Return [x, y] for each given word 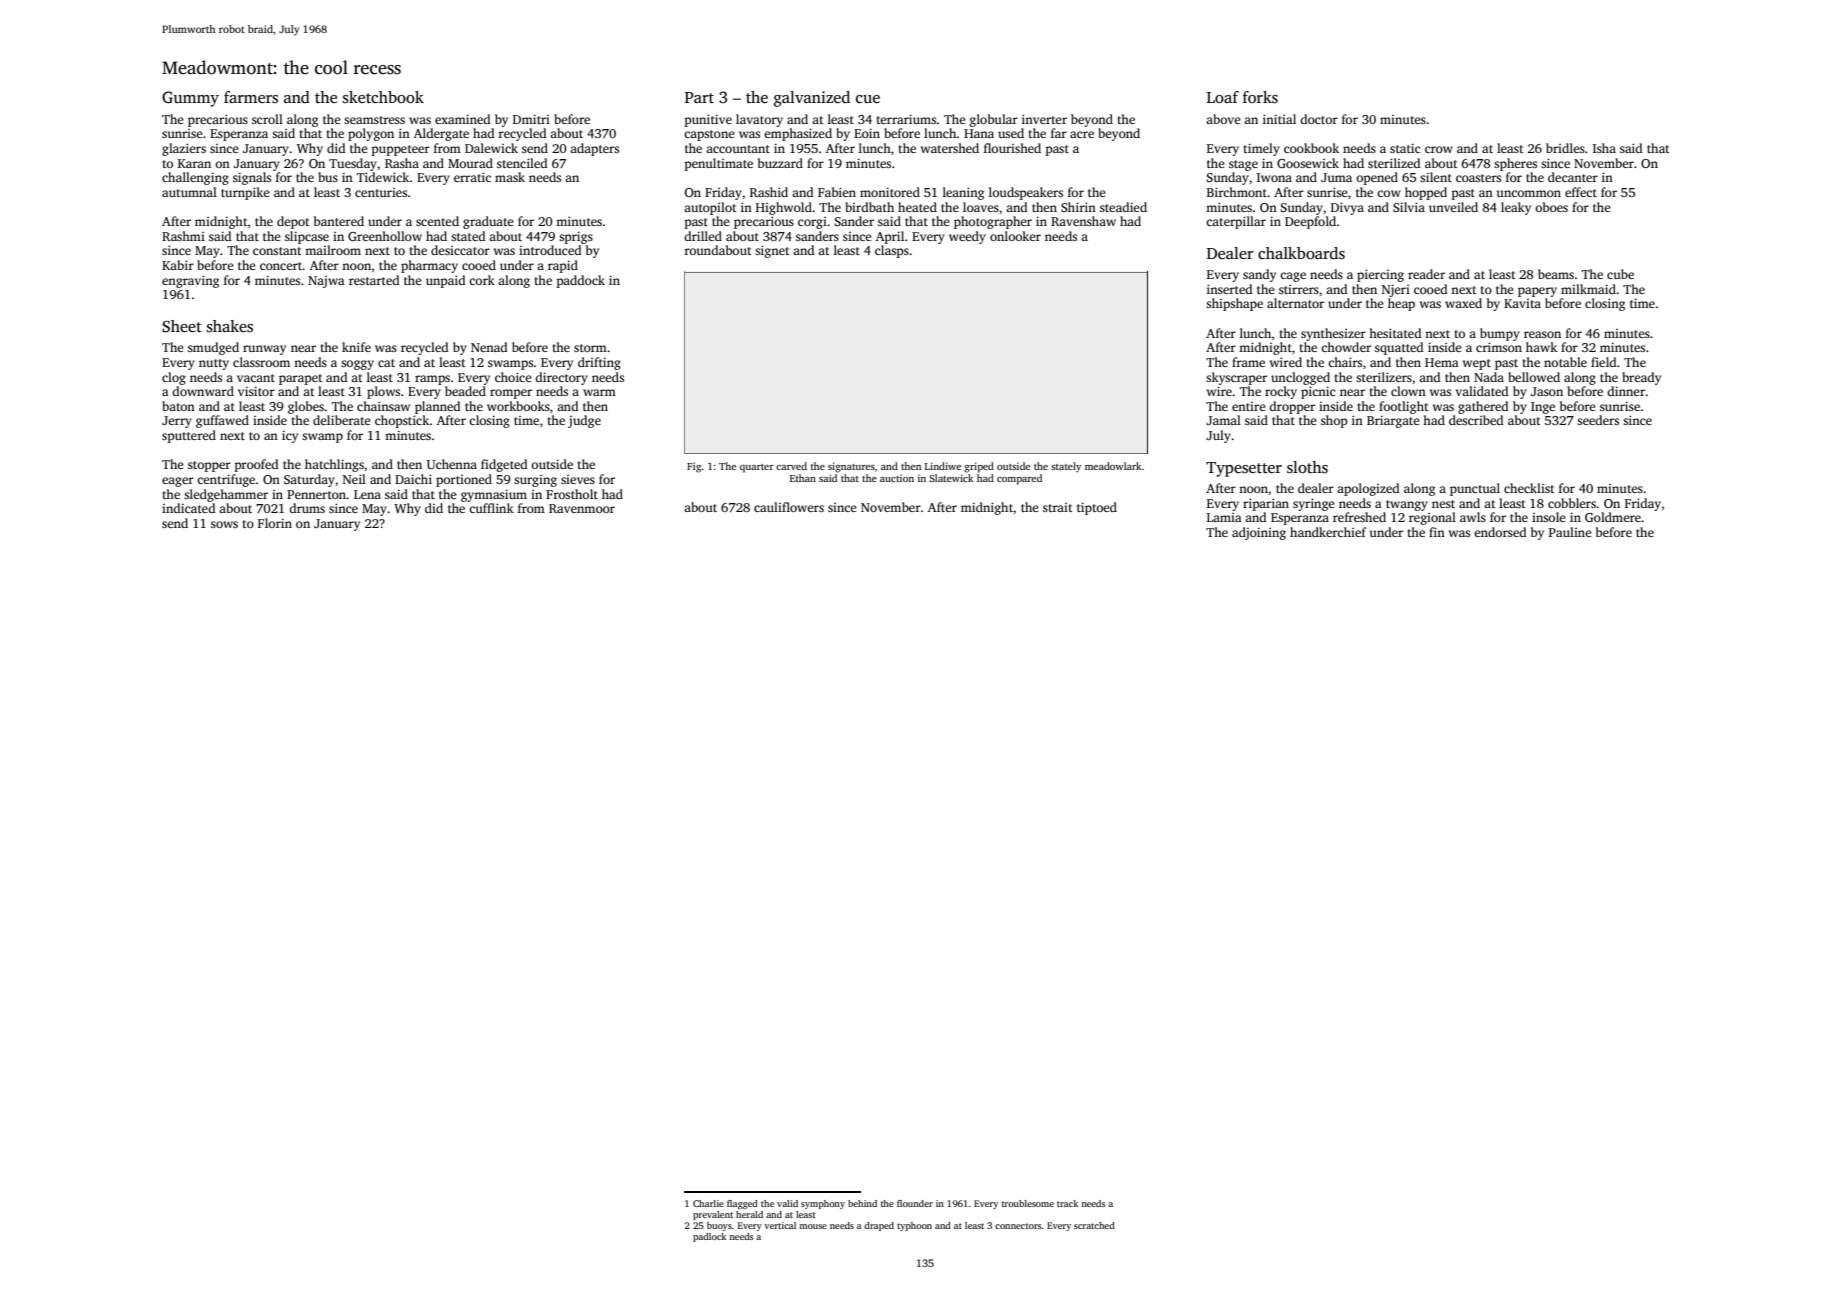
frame [1248, 362]
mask [510, 177]
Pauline [1570, 532]
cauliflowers [789, 507]
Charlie [708, 1203]
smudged [213, 348]
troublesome [1028, 1203]
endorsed [1500, 532]
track [1067, 1203]
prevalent [713, 1215]
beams [1556, 274]
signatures [851, 467]
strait [1057, 507]
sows [224, 524]
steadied [1123, 207]
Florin [275, 523]
